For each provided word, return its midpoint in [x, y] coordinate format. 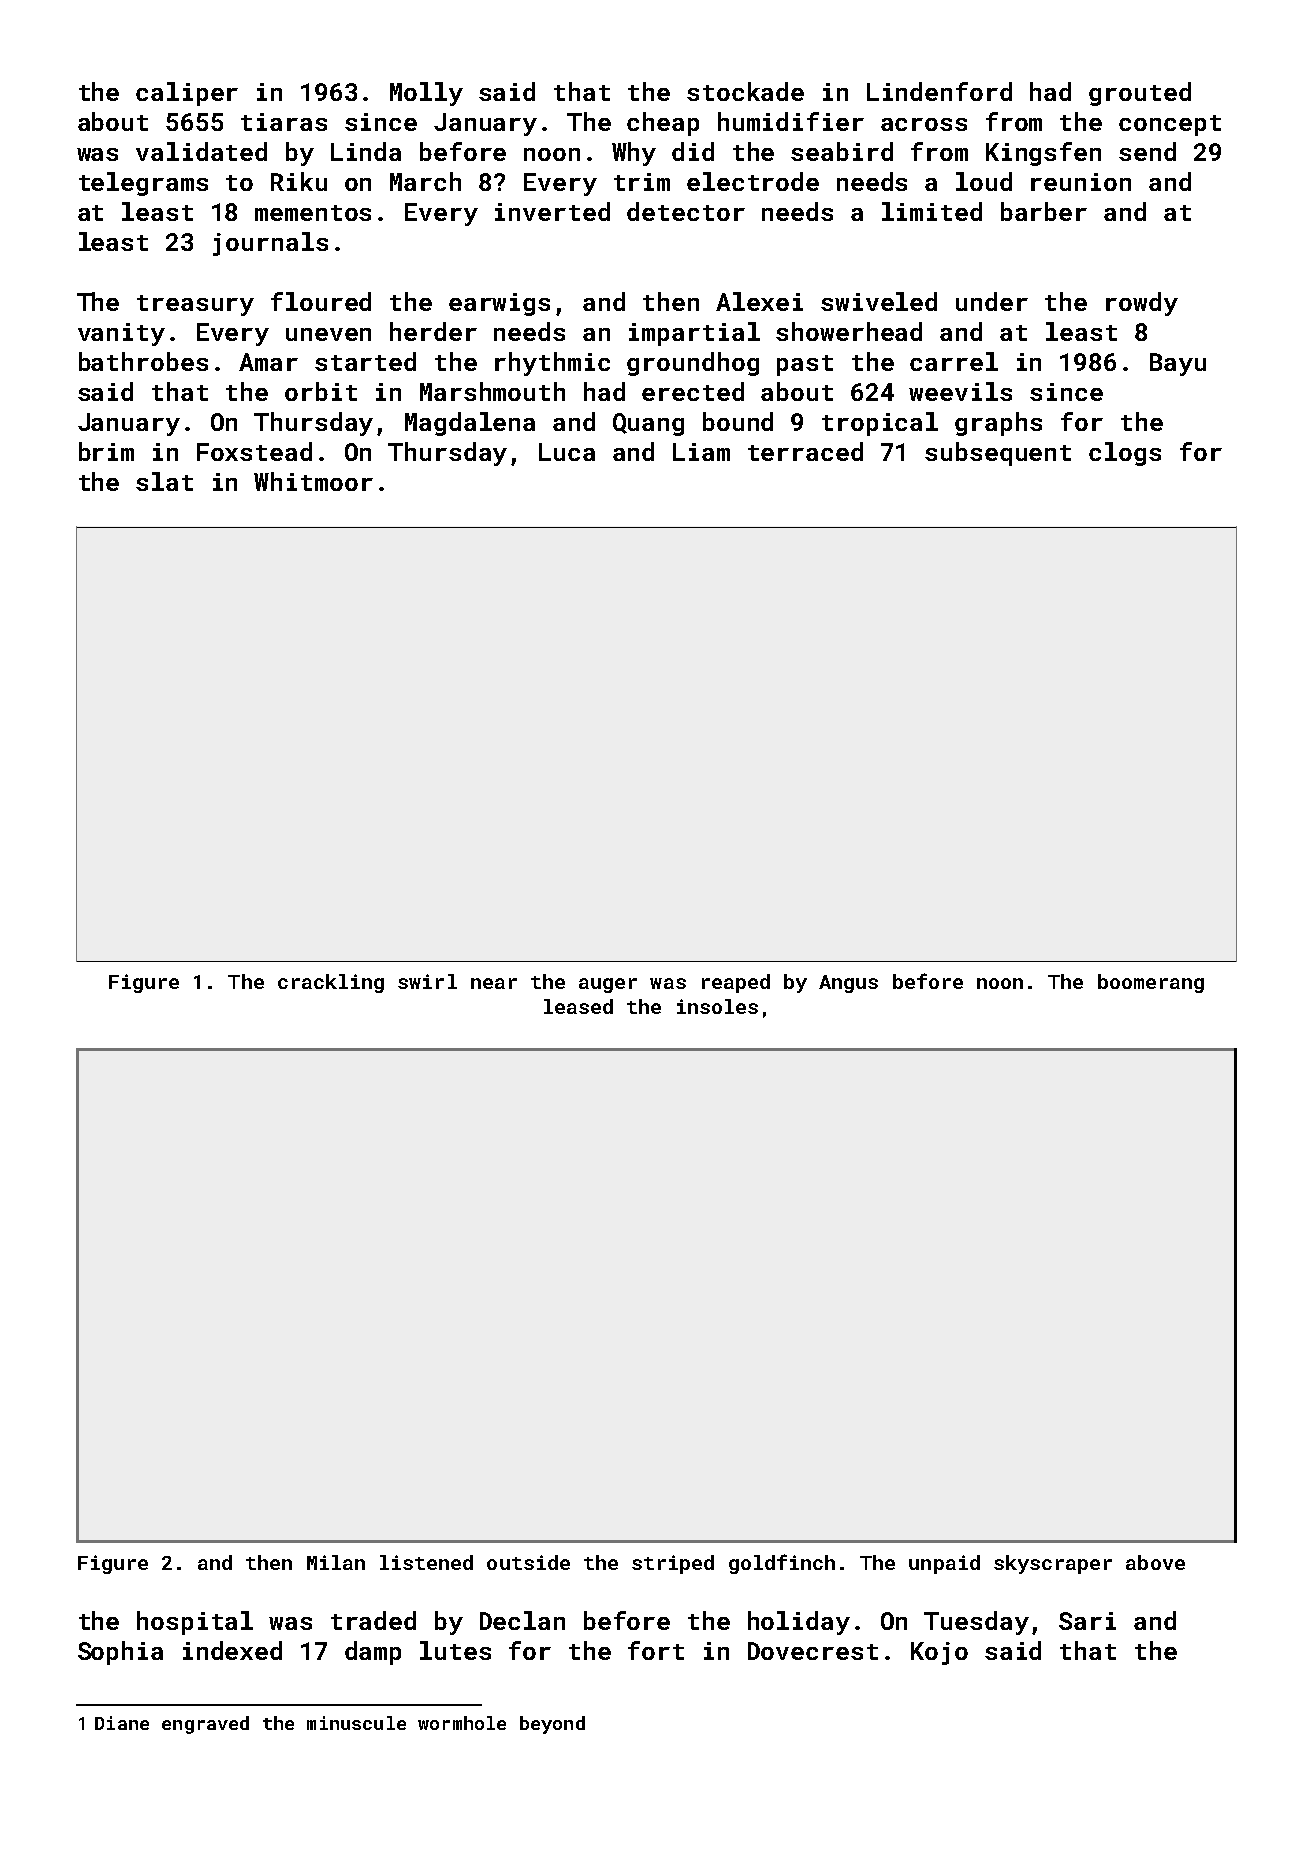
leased [578, 1006]
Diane [122, 1723]
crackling [331, 983]
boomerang [1151, 983]
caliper [187, 94]
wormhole [462, 1723]
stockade [745, 91]
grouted [1140, 94]
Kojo [939, 1653]
